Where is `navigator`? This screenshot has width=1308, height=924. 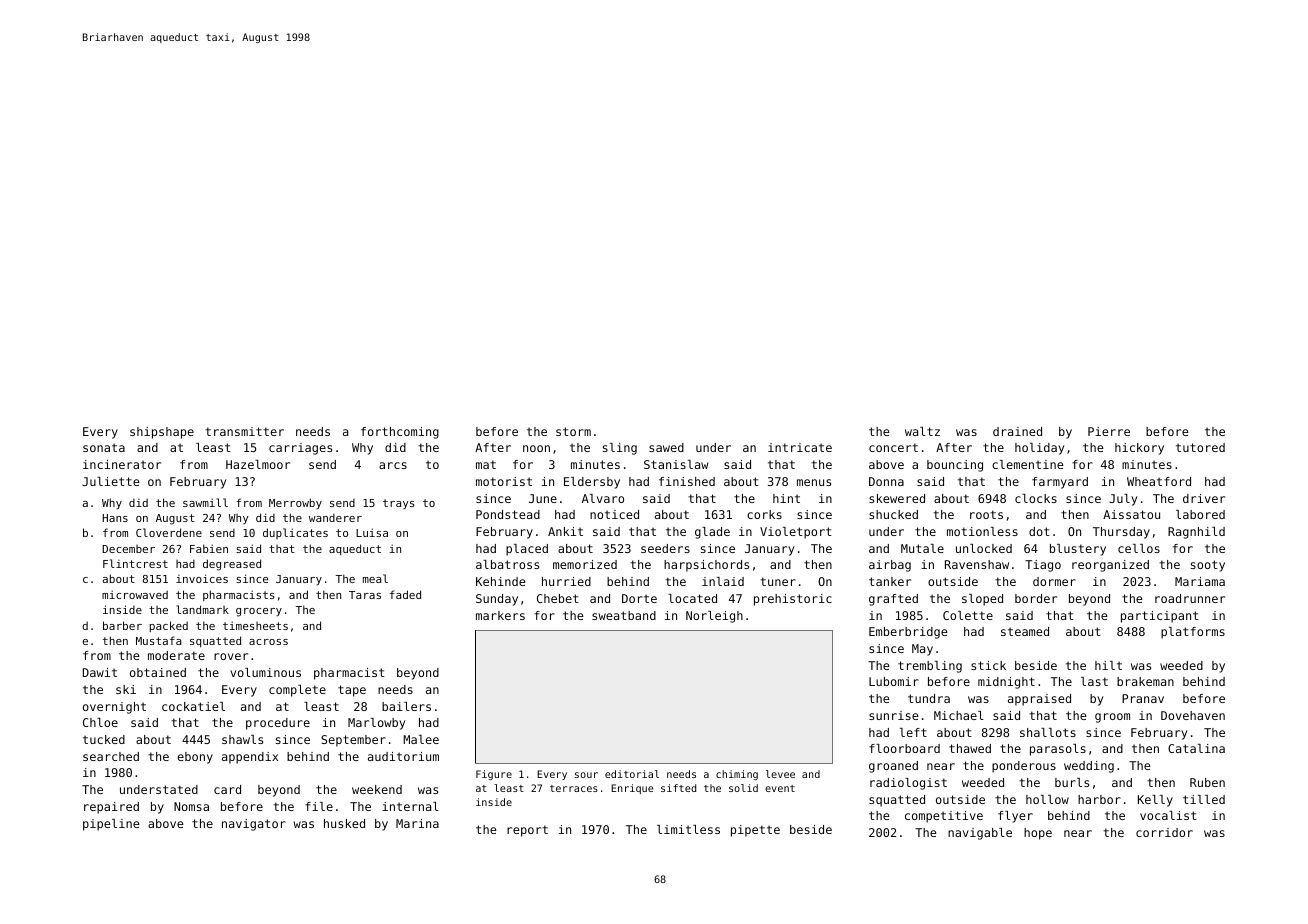 navigator is located at coordinates (254, 825).
